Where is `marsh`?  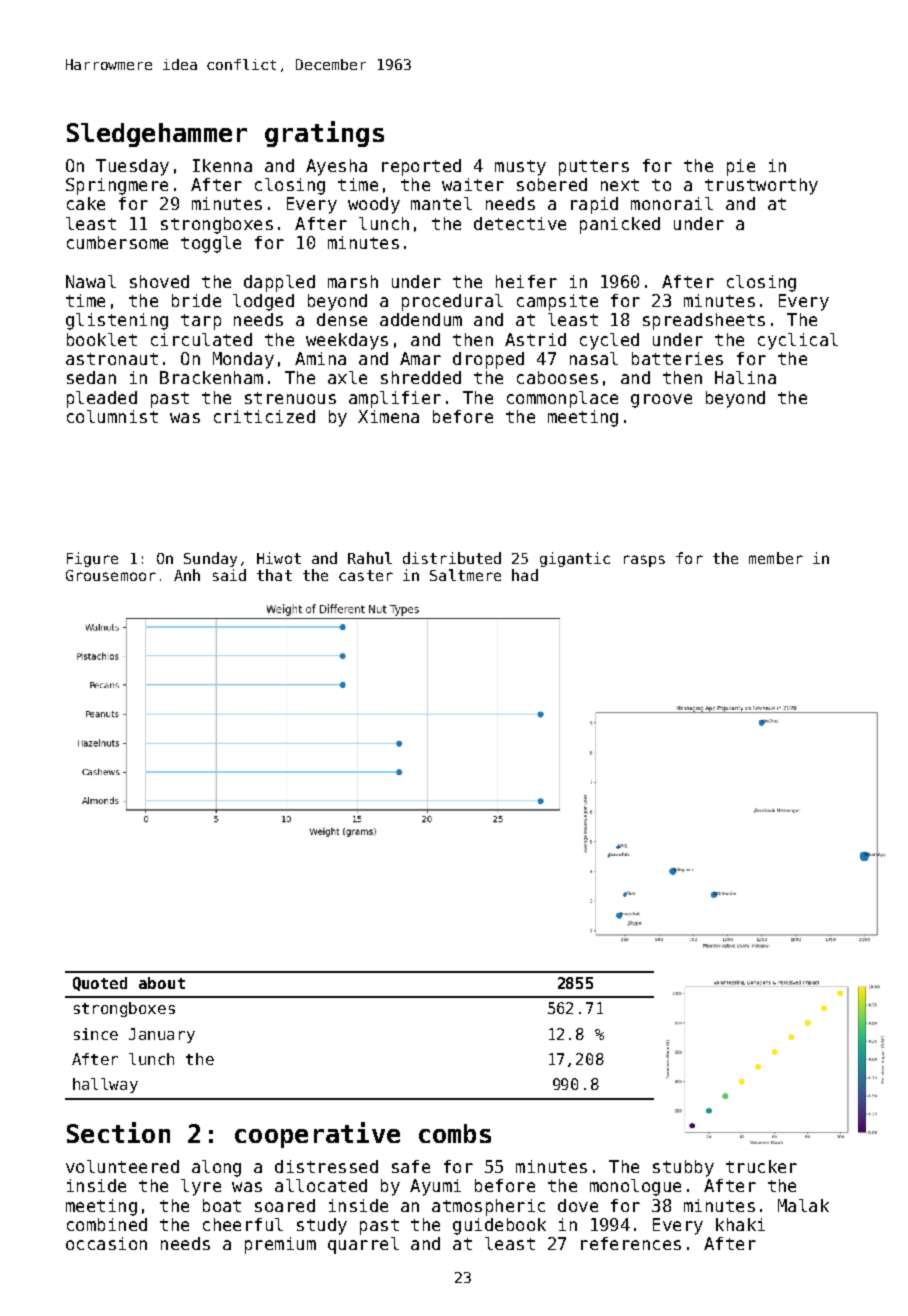
marsh is located at coordinates (353, 281).
